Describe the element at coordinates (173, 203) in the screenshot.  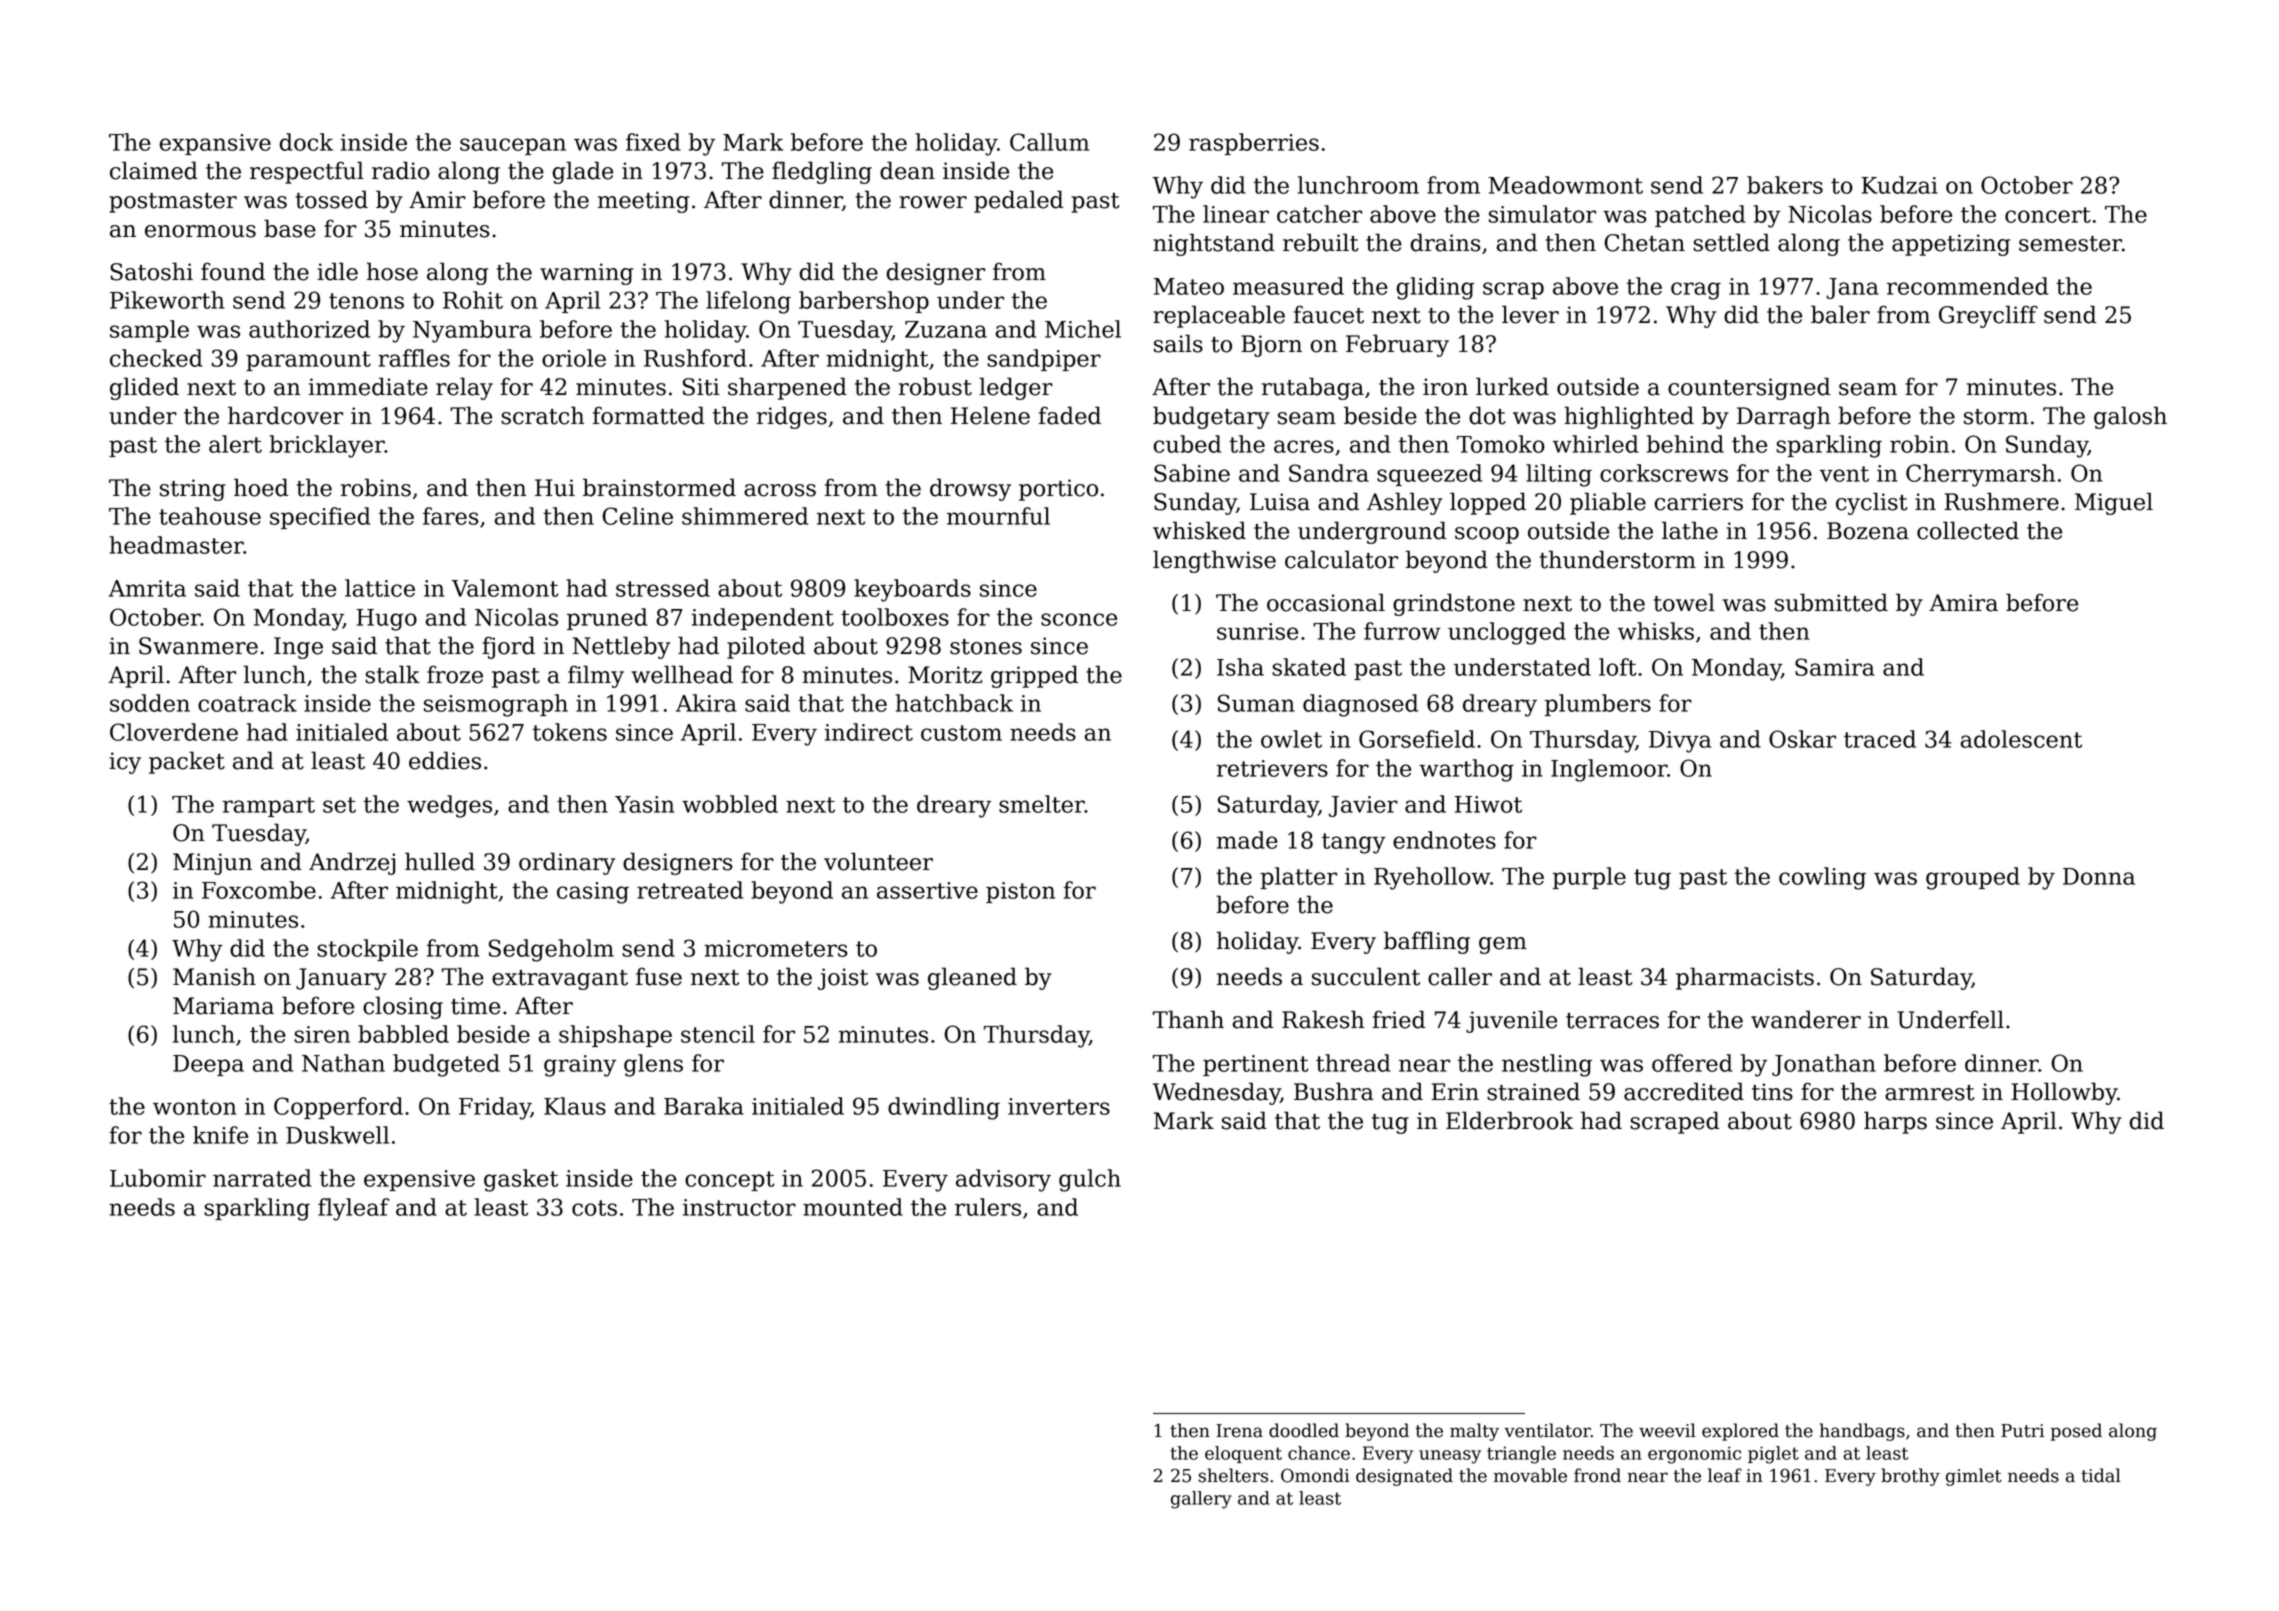
I see `postmaster` at that location.
